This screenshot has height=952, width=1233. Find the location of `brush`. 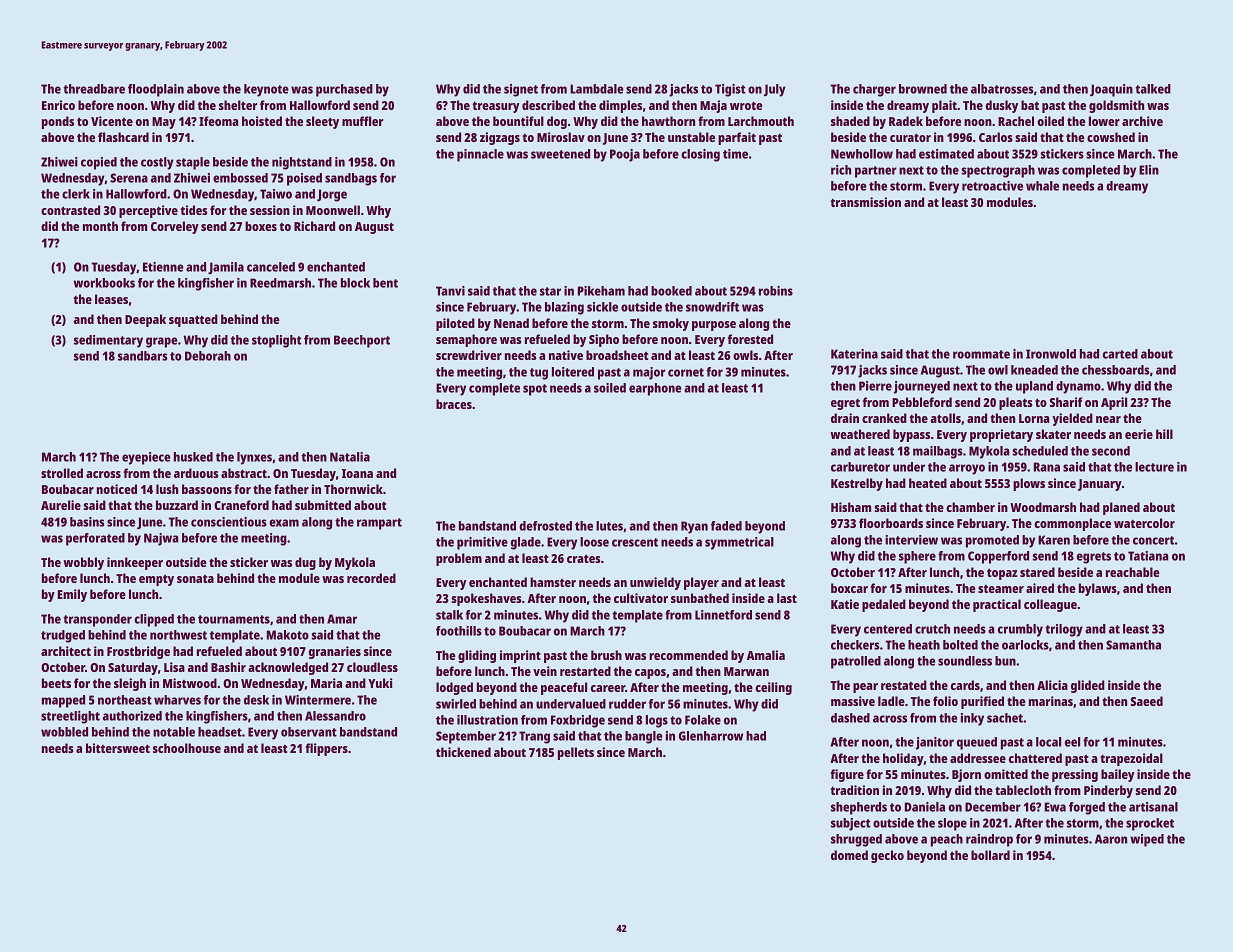

brush is located at coordinates (606, 655).
